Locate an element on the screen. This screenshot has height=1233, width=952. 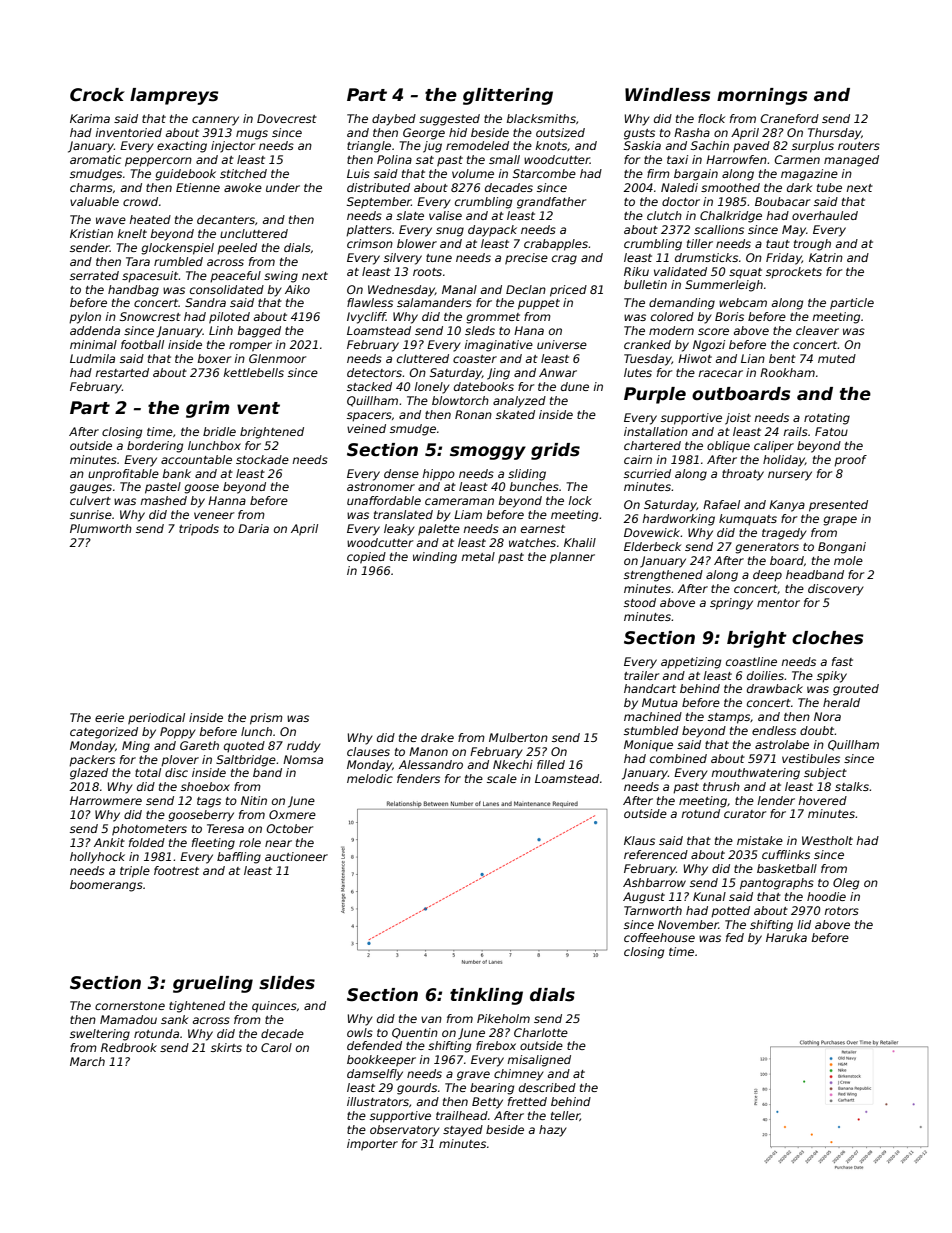
doubt is located at coordinates (817, 730).
